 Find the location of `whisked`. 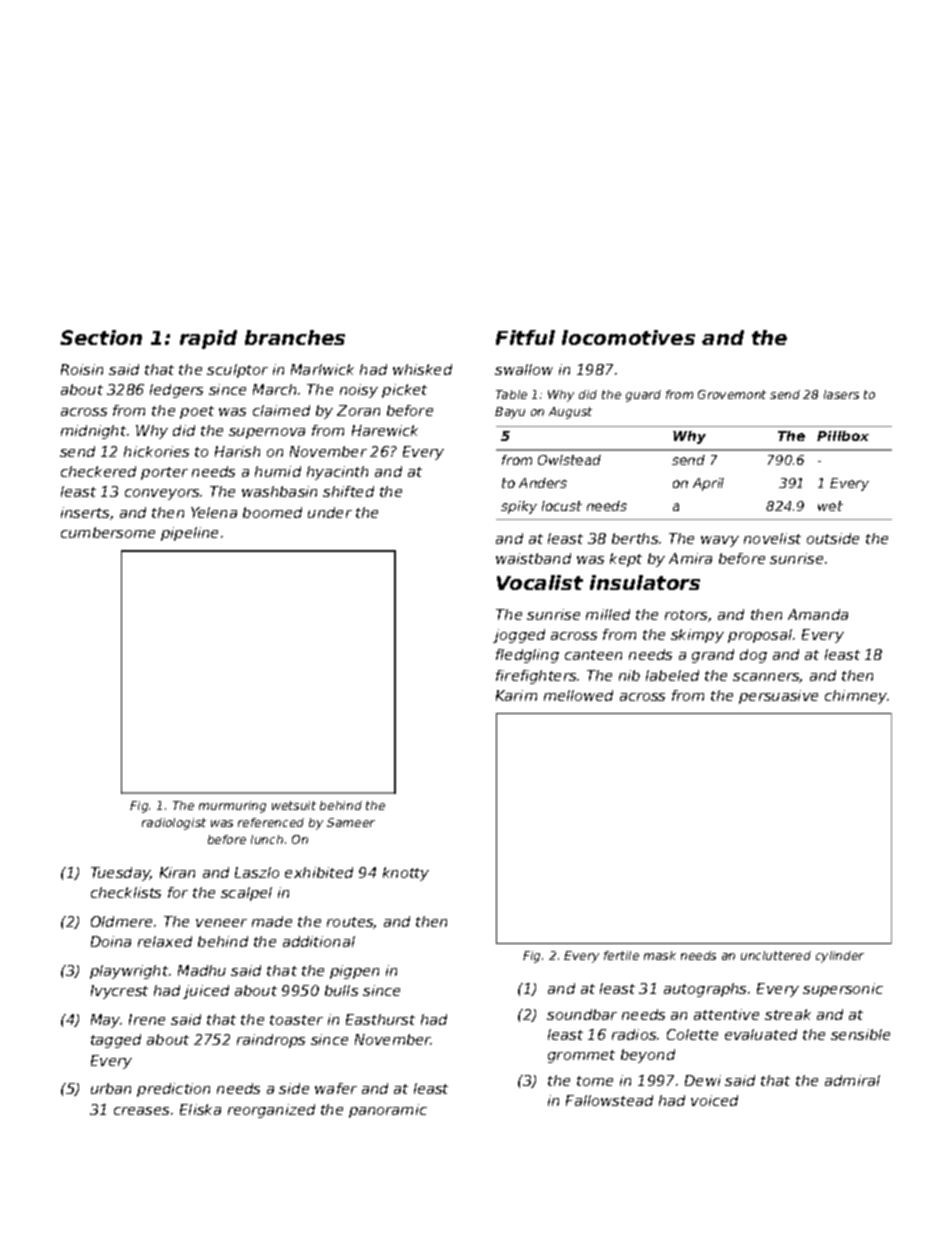

whisked is located at coordinates (422, 369).
